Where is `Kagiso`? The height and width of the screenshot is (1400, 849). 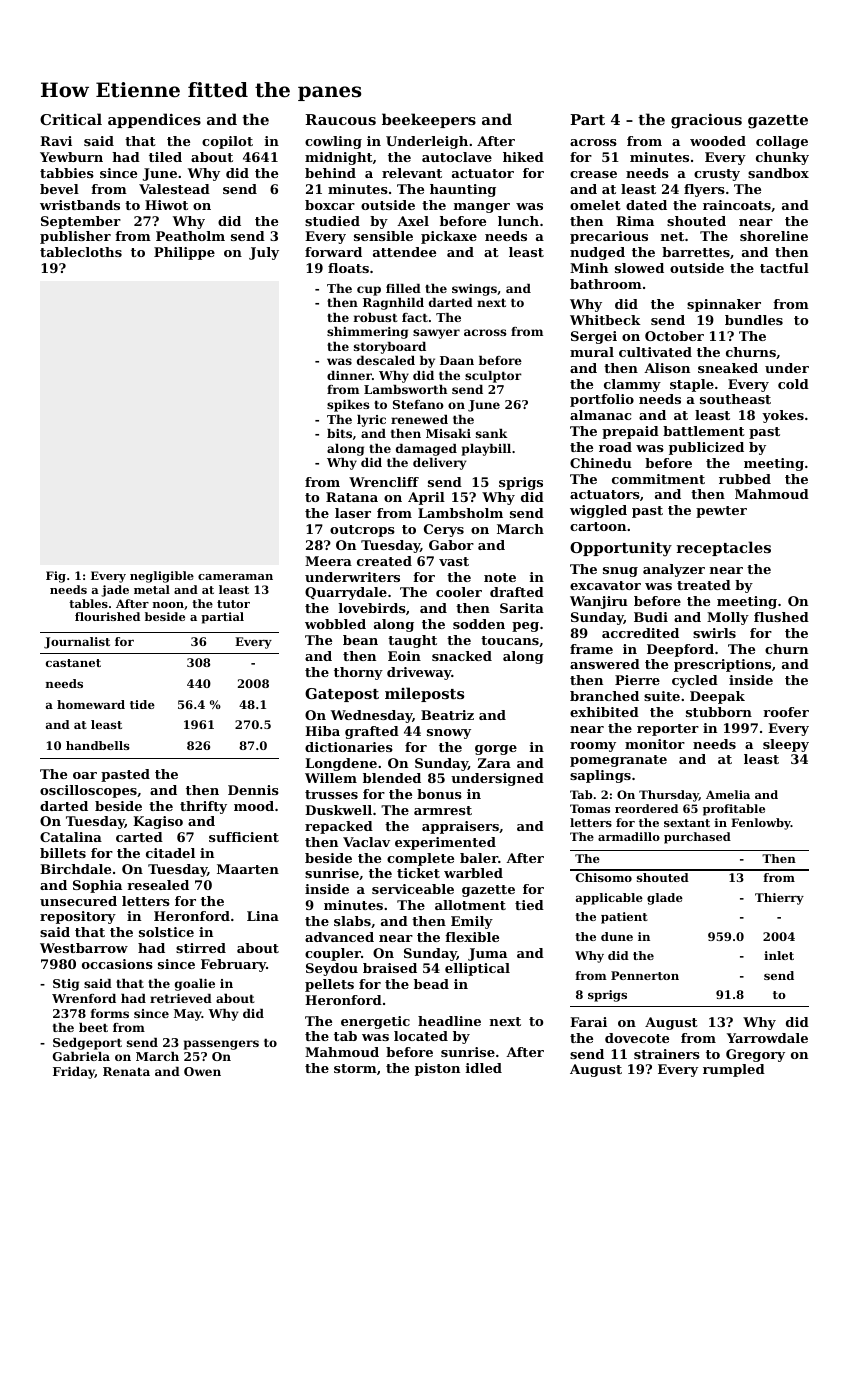 Kagiso is located at coordinates (158, 822).
